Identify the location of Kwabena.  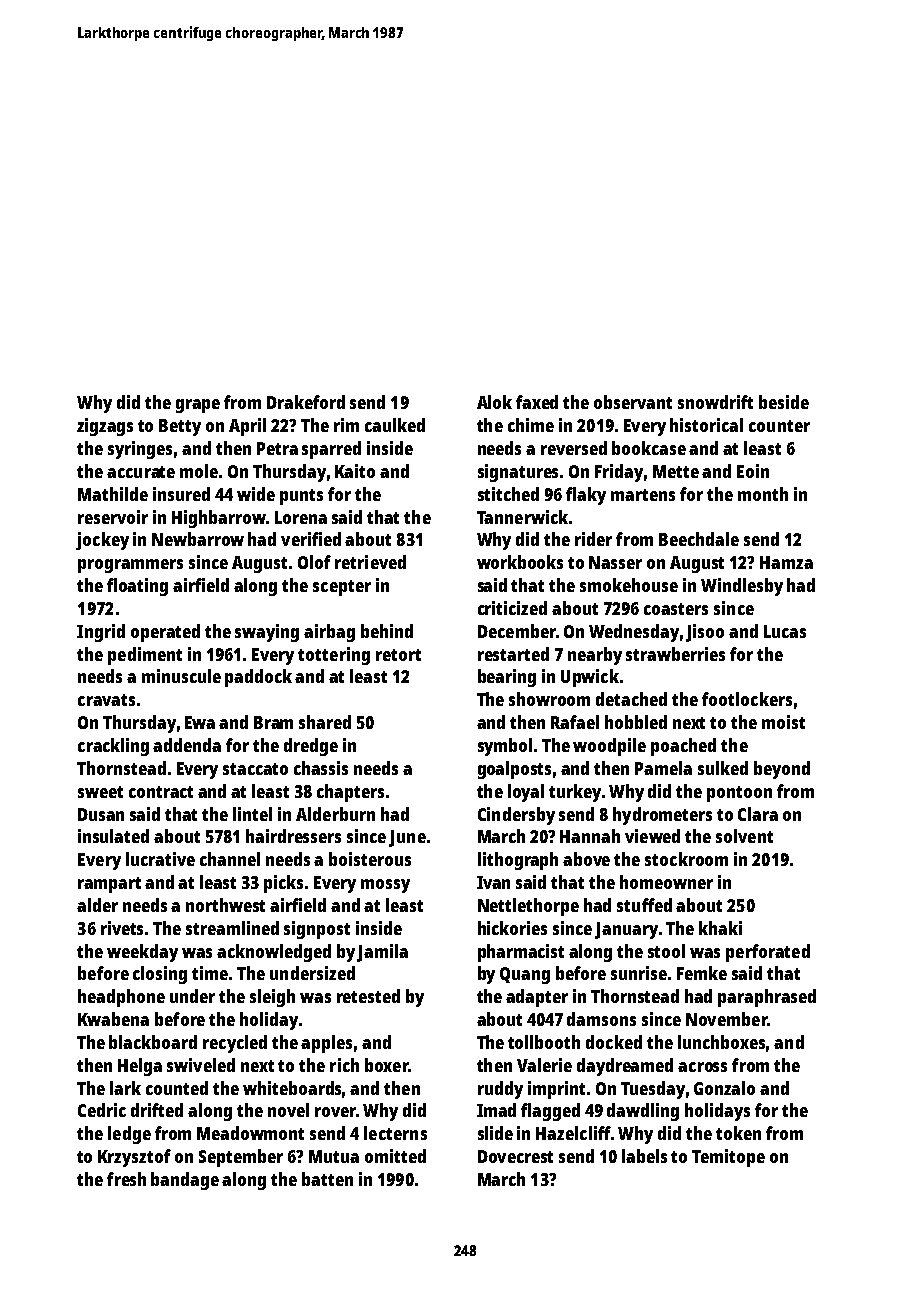
(113, 1019).
